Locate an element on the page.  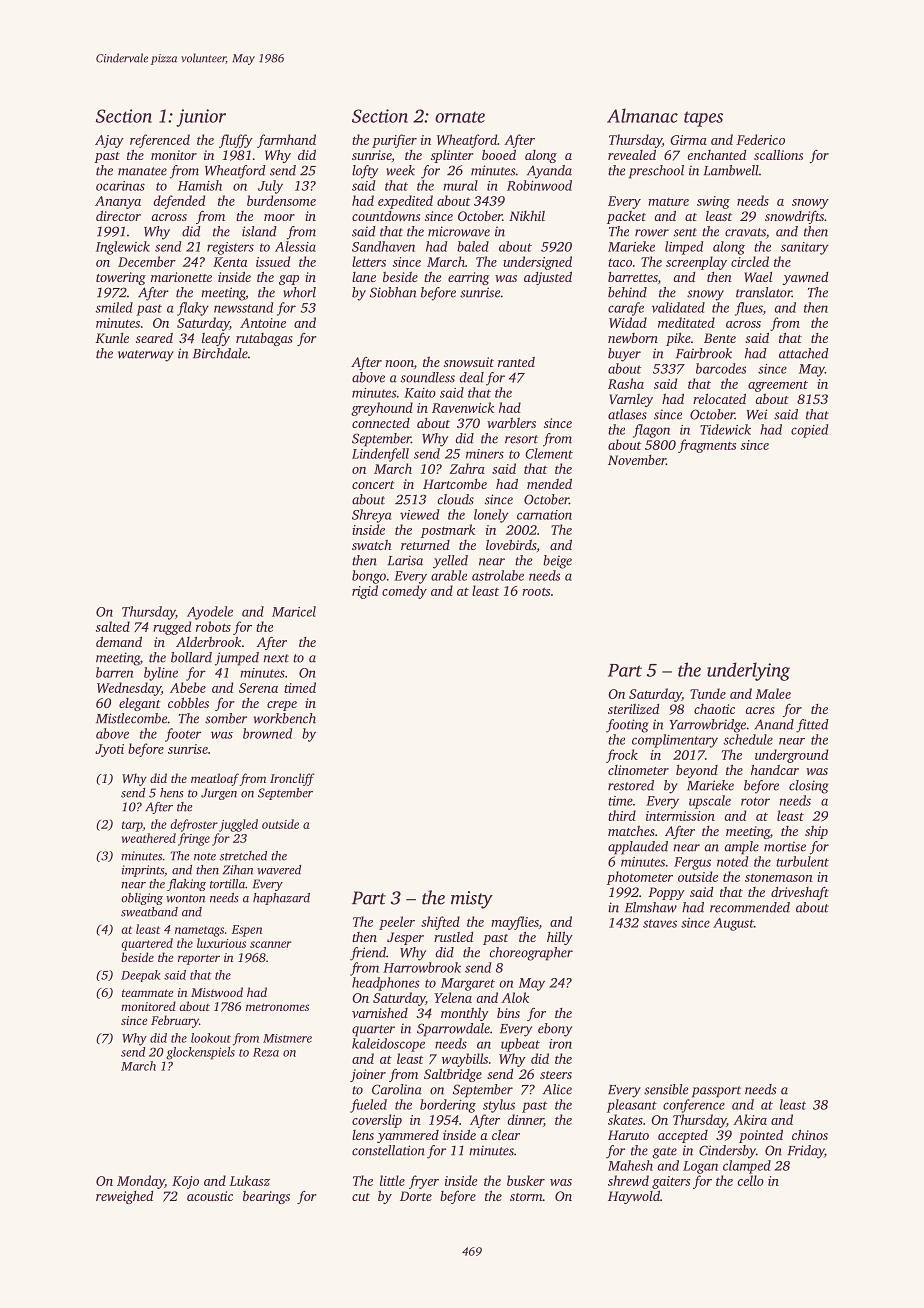
purifier is located at coordinates (394, 141).
